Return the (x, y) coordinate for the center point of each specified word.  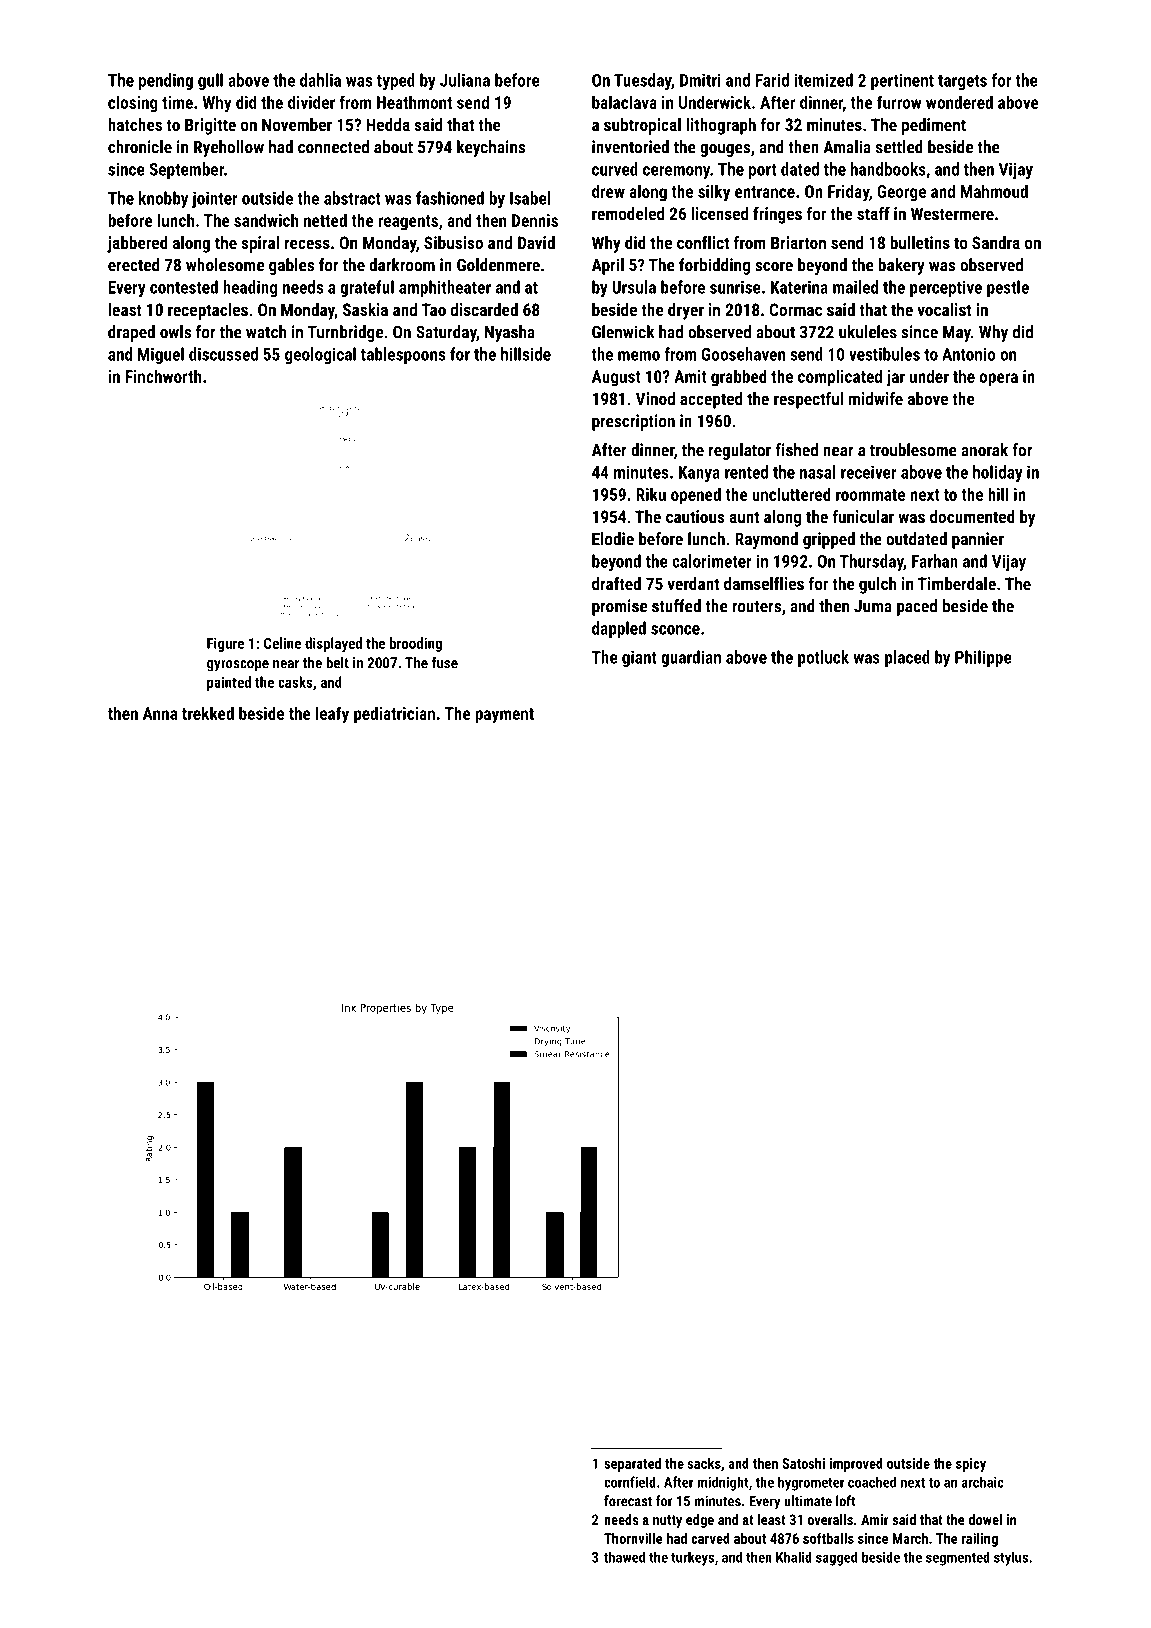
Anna (160, 713)
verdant (693, 583)
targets (962, 82)
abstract (352, 198)
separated (632, 1465)
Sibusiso (453, 242)
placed (907, 658)
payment (504, 716)
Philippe (983, 658)
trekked (208, 713)
